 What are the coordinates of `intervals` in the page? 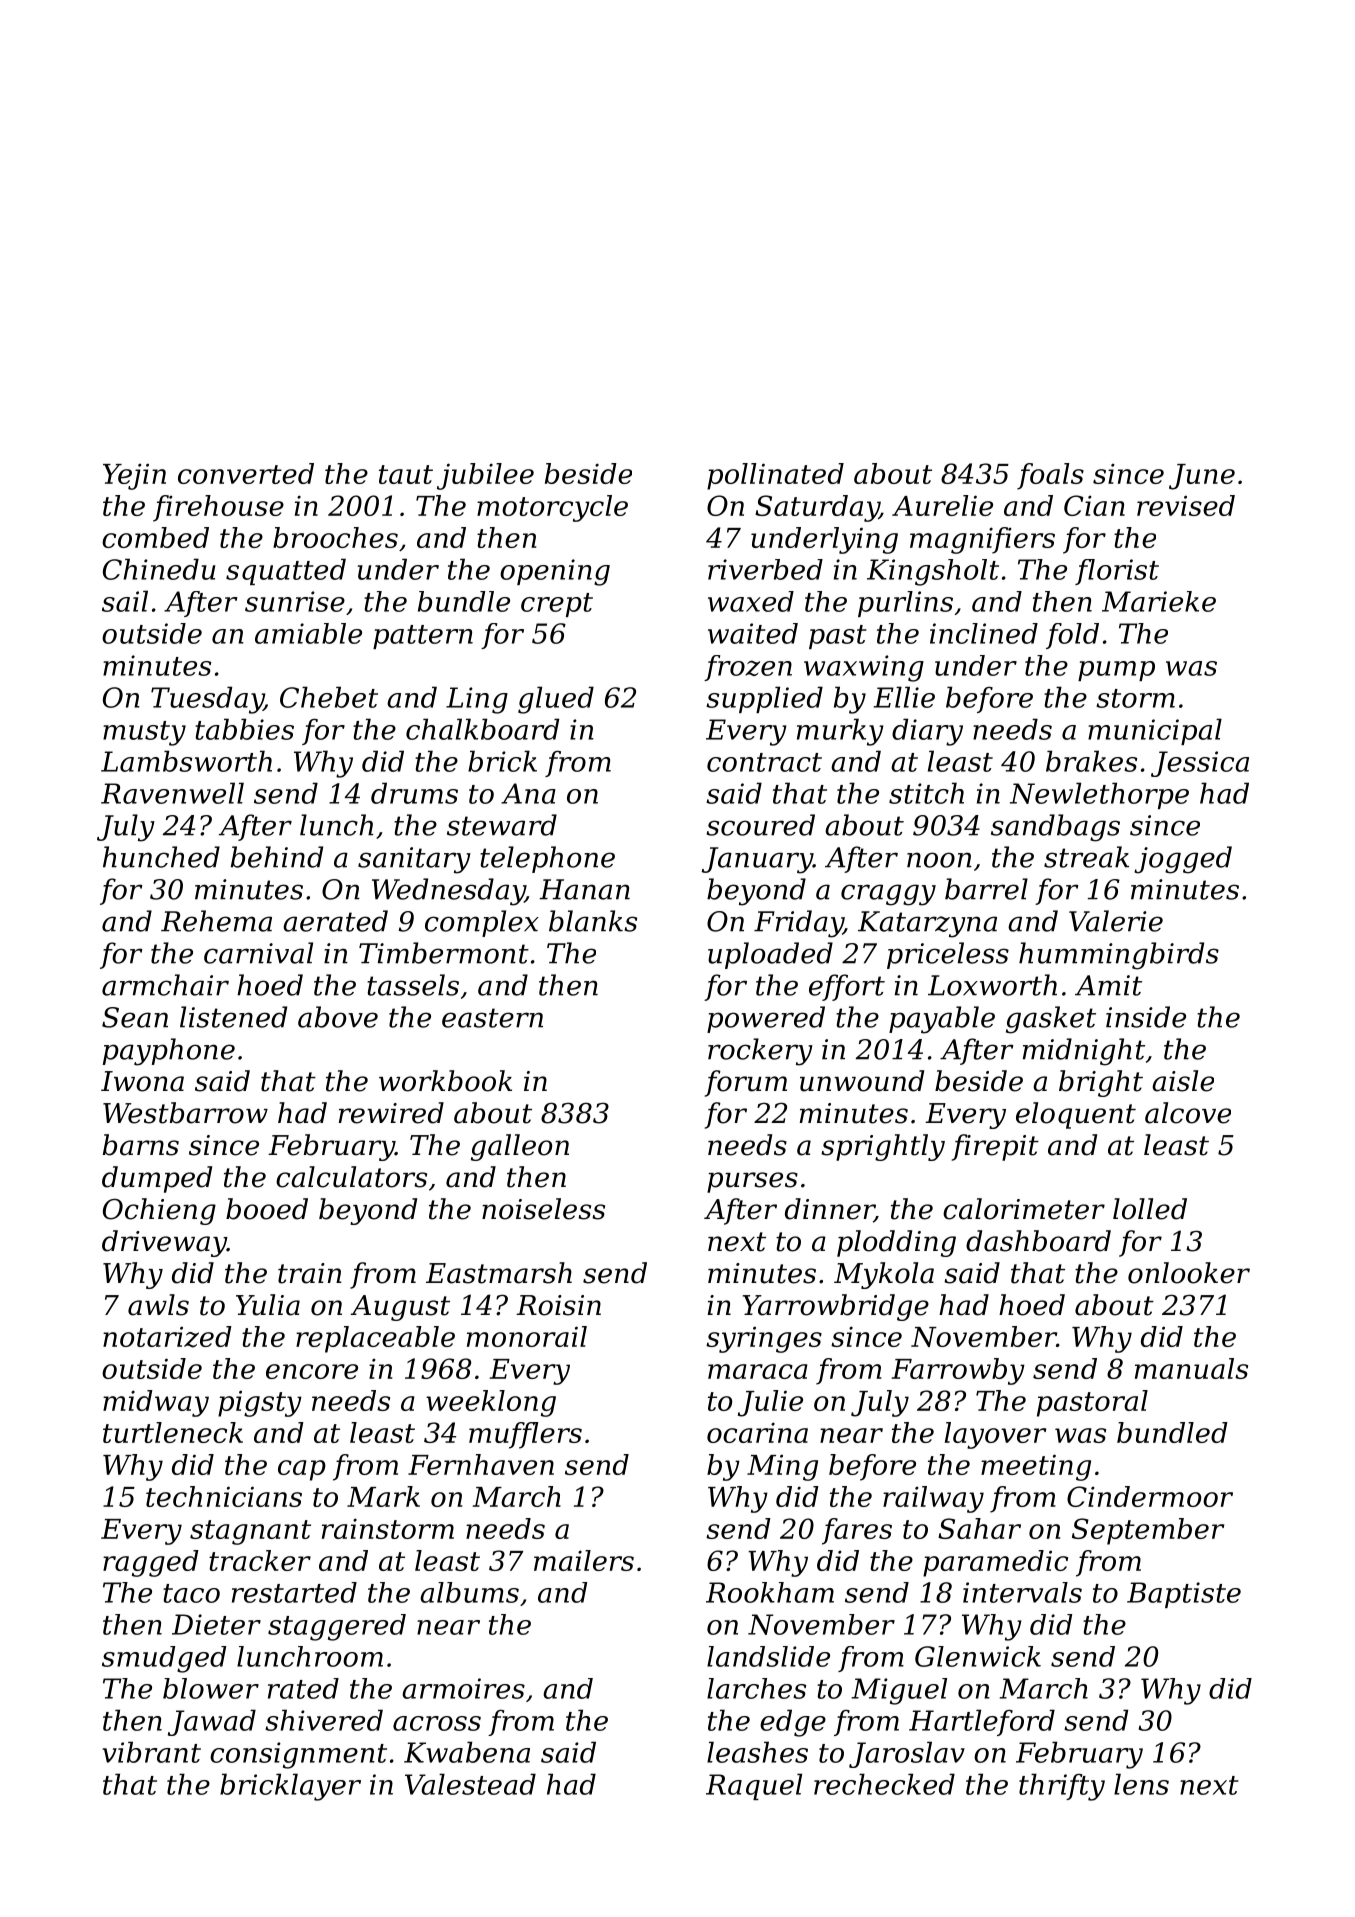 It's located at (1022, 1592).
